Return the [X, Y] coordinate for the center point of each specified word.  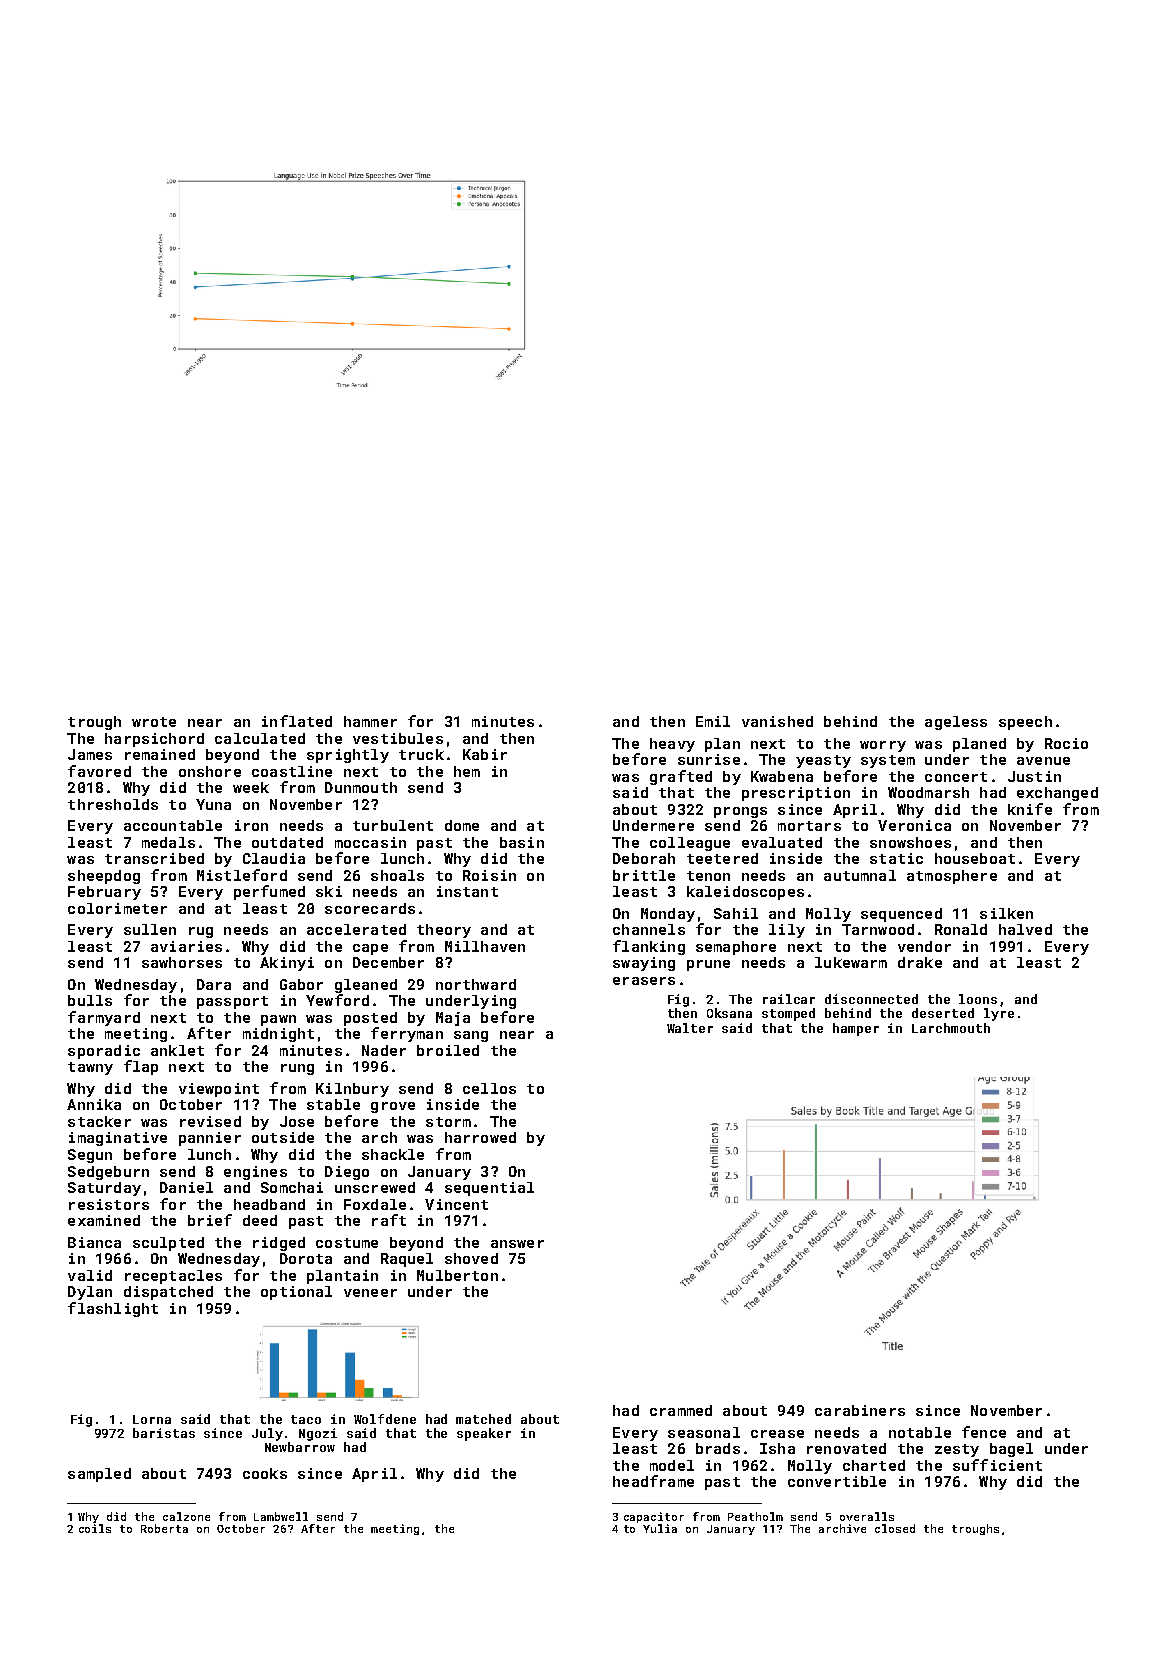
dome [462, 825]
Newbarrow [300, 1447]
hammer [370, 721]
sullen [150, 929]
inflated [297, 721]
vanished [777, 721]
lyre [999, 1014]
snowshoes [910, 842]
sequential [489, 1189]
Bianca [94, 1242]
